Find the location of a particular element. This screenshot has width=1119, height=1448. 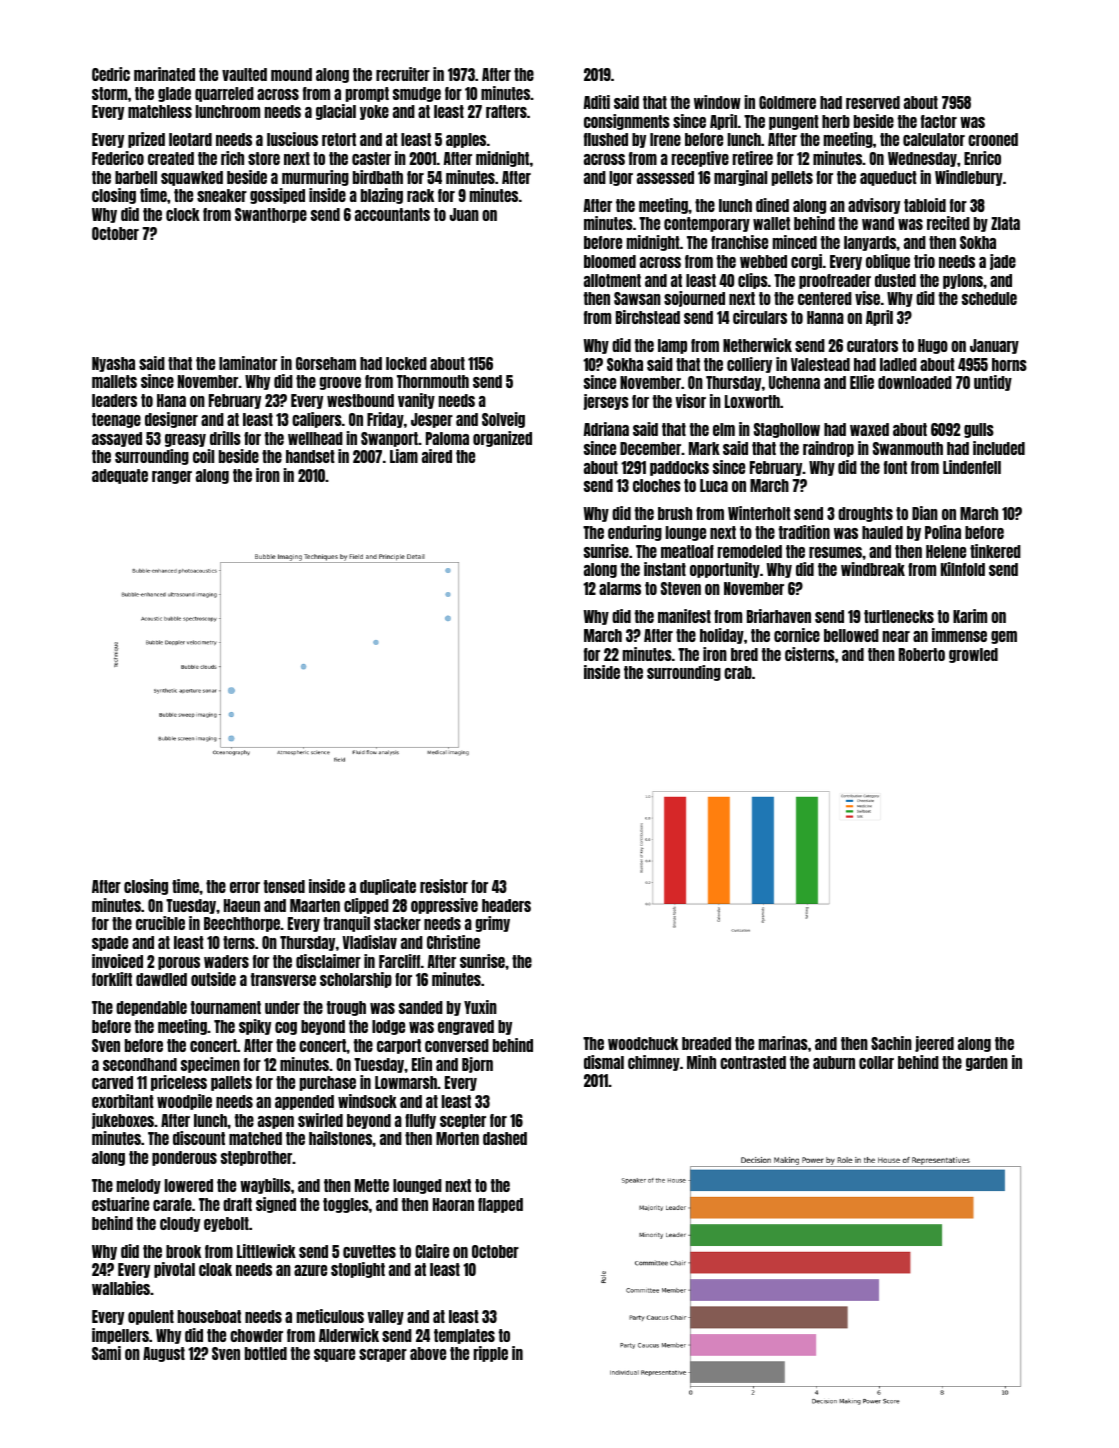

headers is located at coordinates (506, 905).
